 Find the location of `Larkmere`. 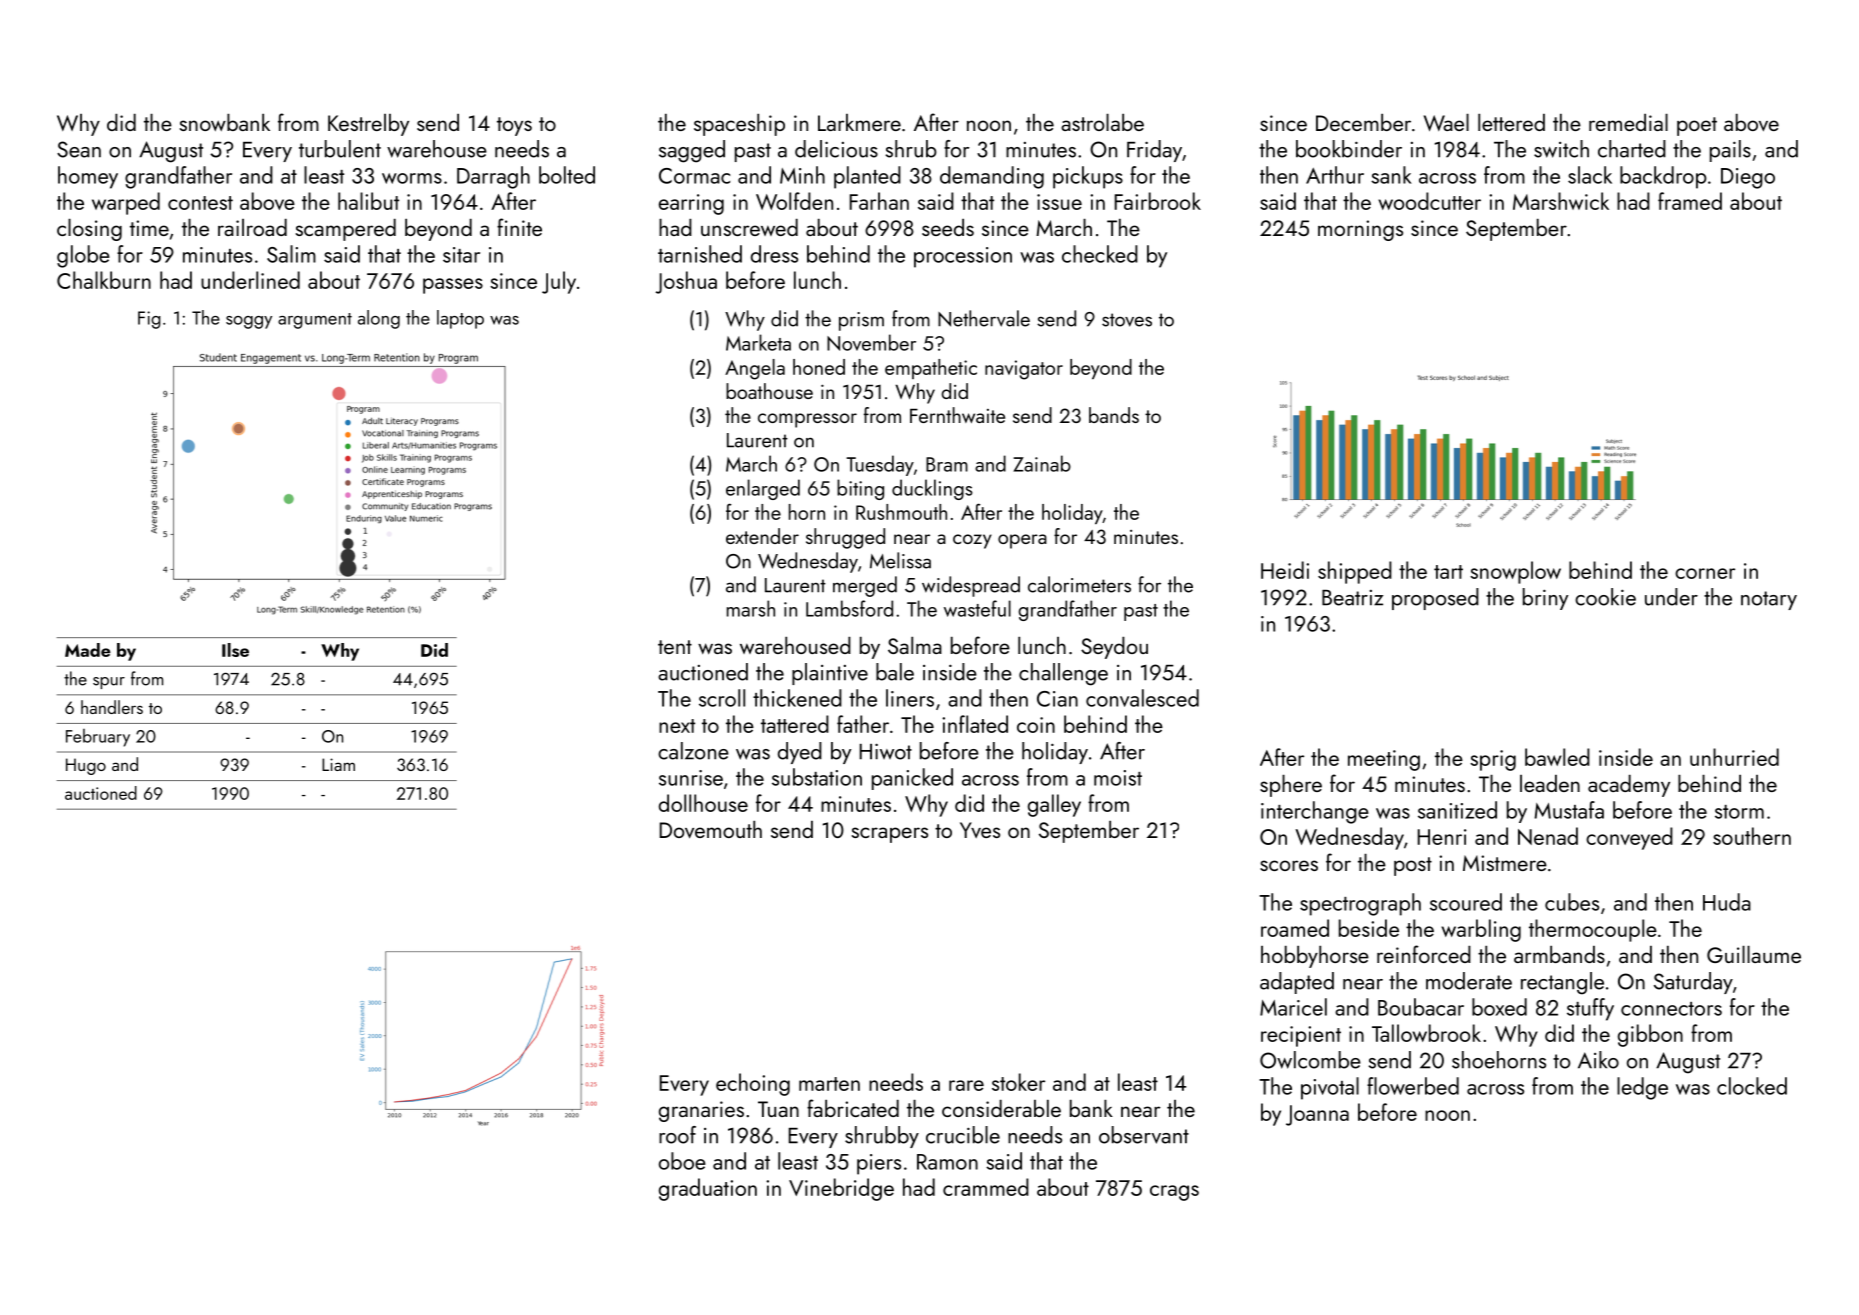

Larkmere is located at coordinates (859, 122).
